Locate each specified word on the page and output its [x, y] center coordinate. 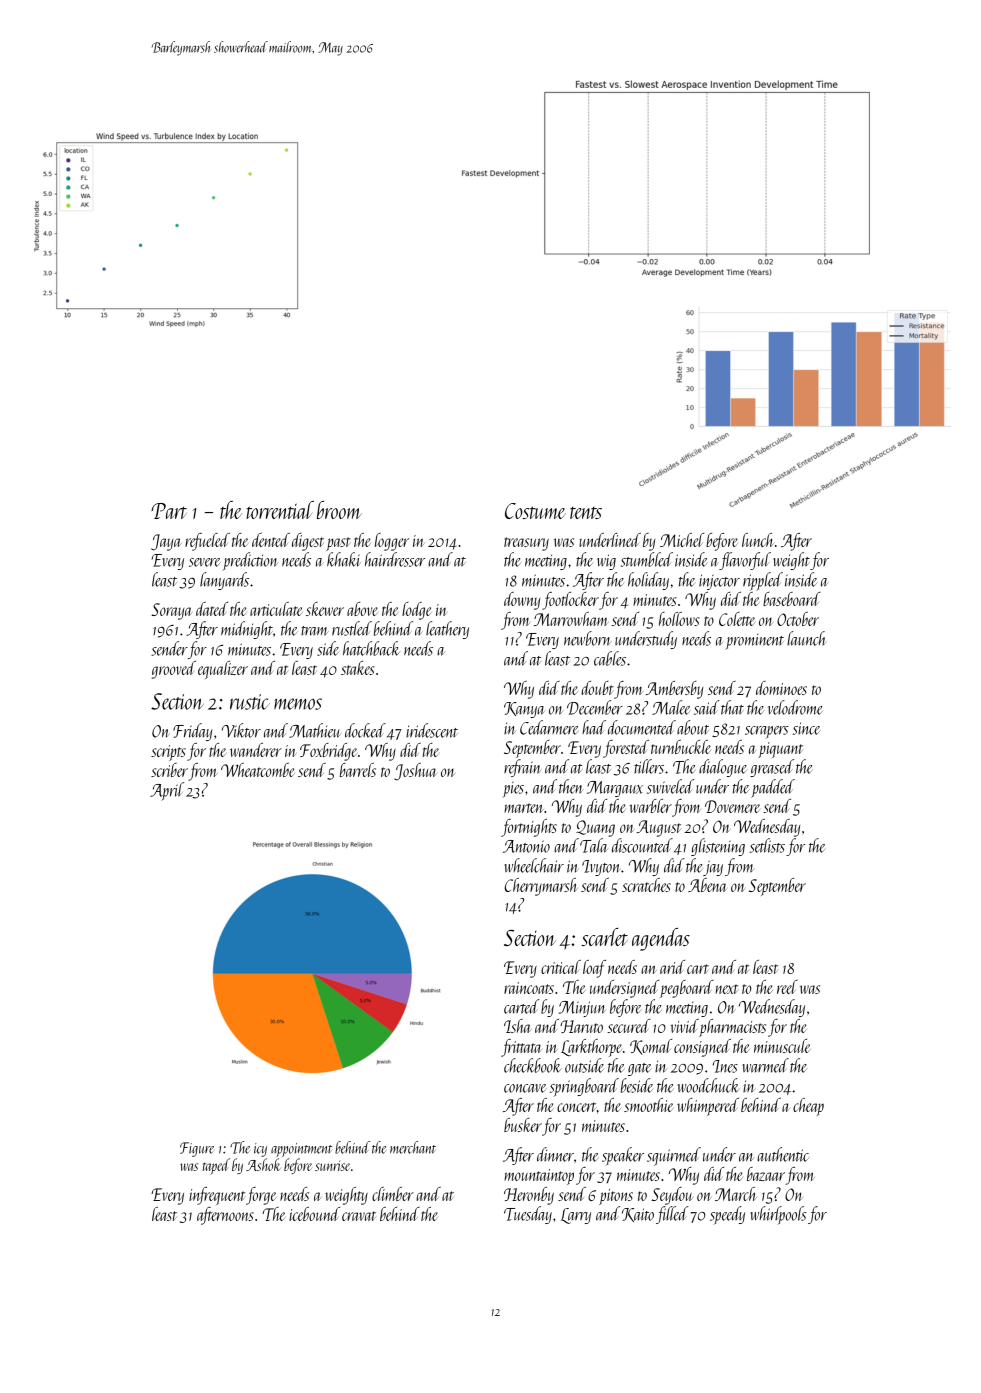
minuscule [782, 1046]
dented [271, 540]
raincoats [529, 988]
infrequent [217, 1196]
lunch [758, 540]
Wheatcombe [258, 770]
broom [339, 510]
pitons [616, 1197]
